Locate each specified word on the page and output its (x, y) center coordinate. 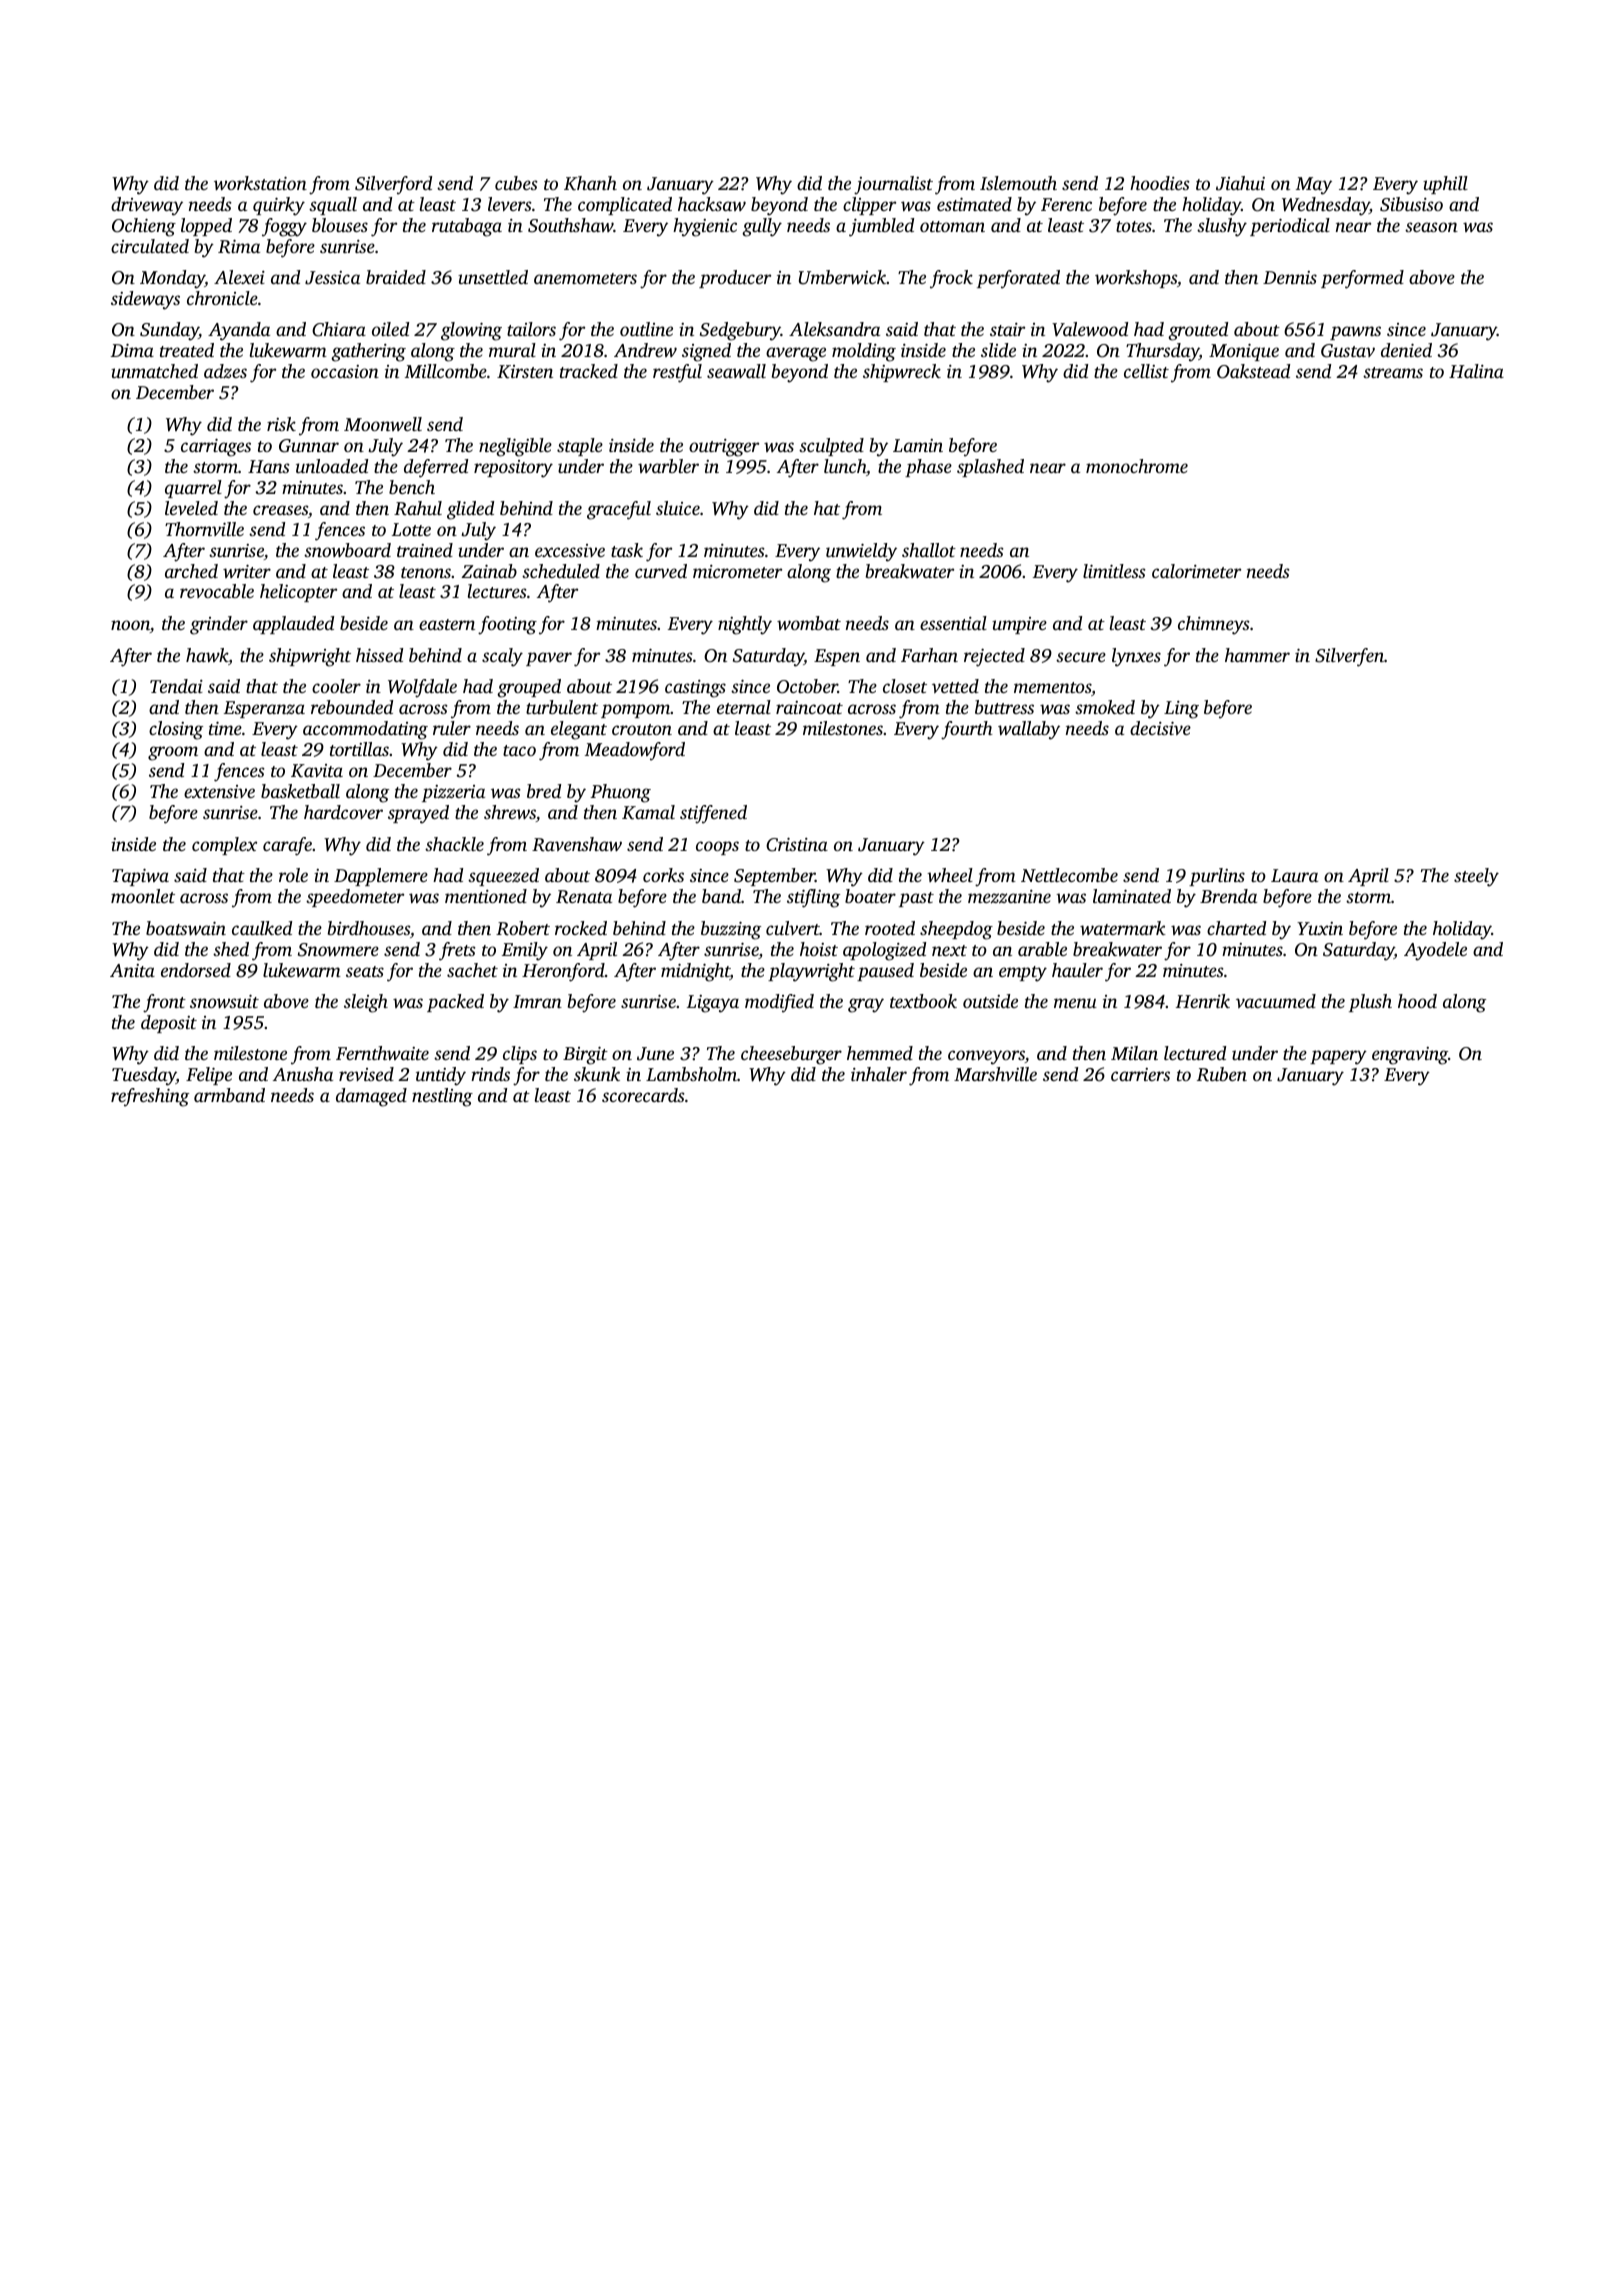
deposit (169, 1024)
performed (1362, 279)
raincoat (809, 707)
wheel (950, 875)
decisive (1160, 728)
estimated (974, 204)
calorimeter (1196, 571)
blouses (340, 225)
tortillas (359, 749)
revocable (217, 591)
